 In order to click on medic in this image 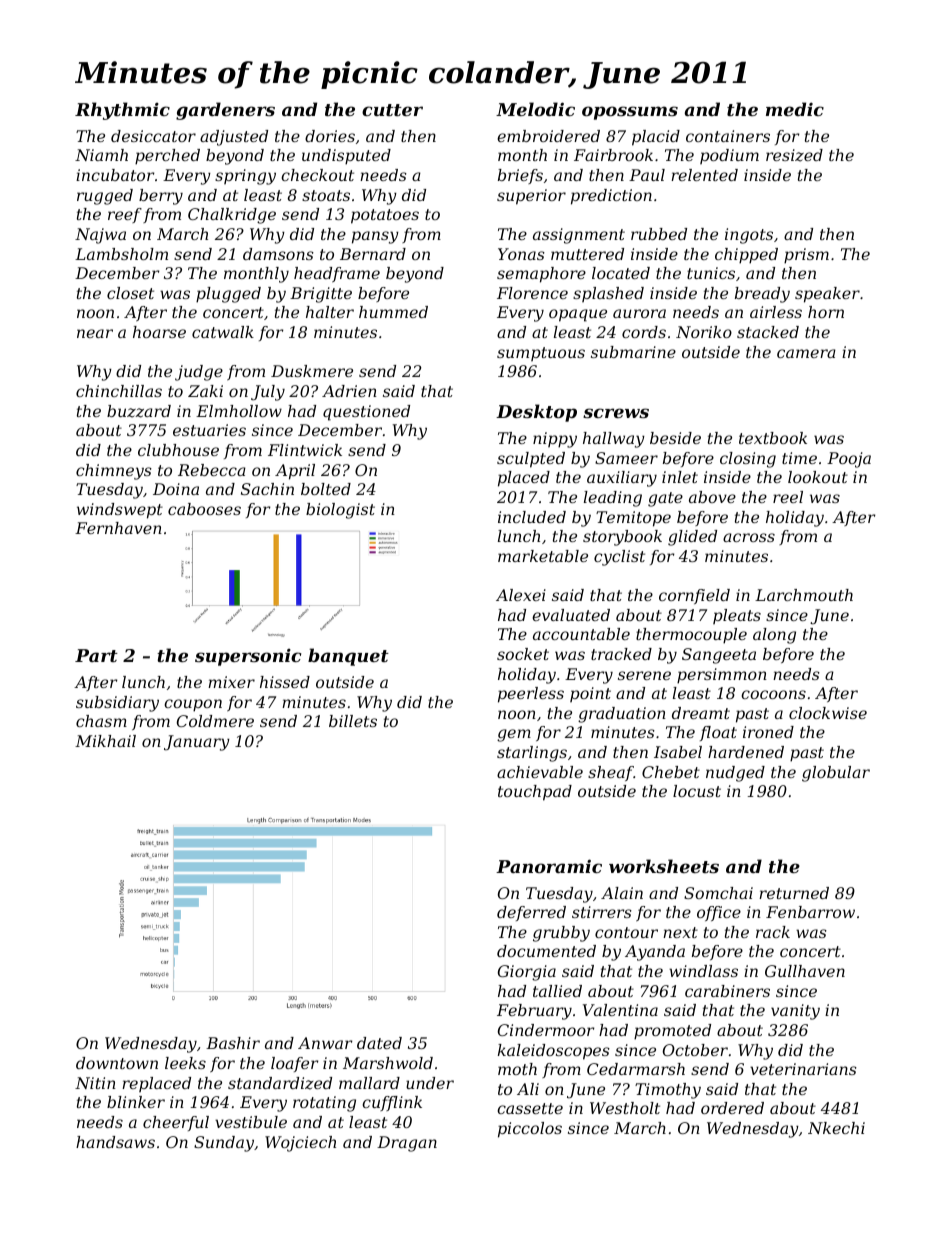, I will do `click(795, 109)`.
